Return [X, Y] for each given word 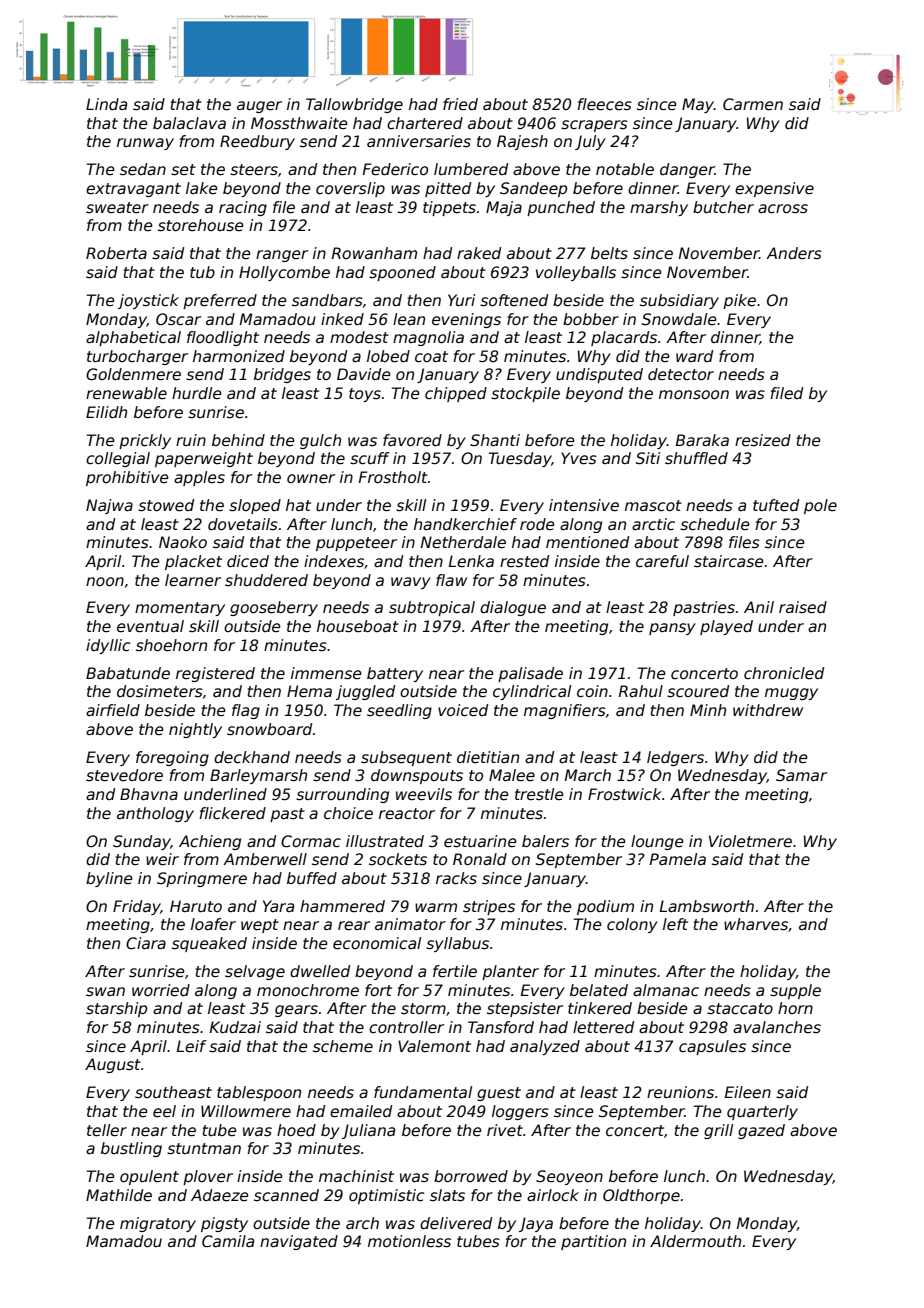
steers [254, 170]
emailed [361, 1111]
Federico [395, 169]
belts [609, 253]
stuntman [204, 1149]
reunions [680, 1092]
